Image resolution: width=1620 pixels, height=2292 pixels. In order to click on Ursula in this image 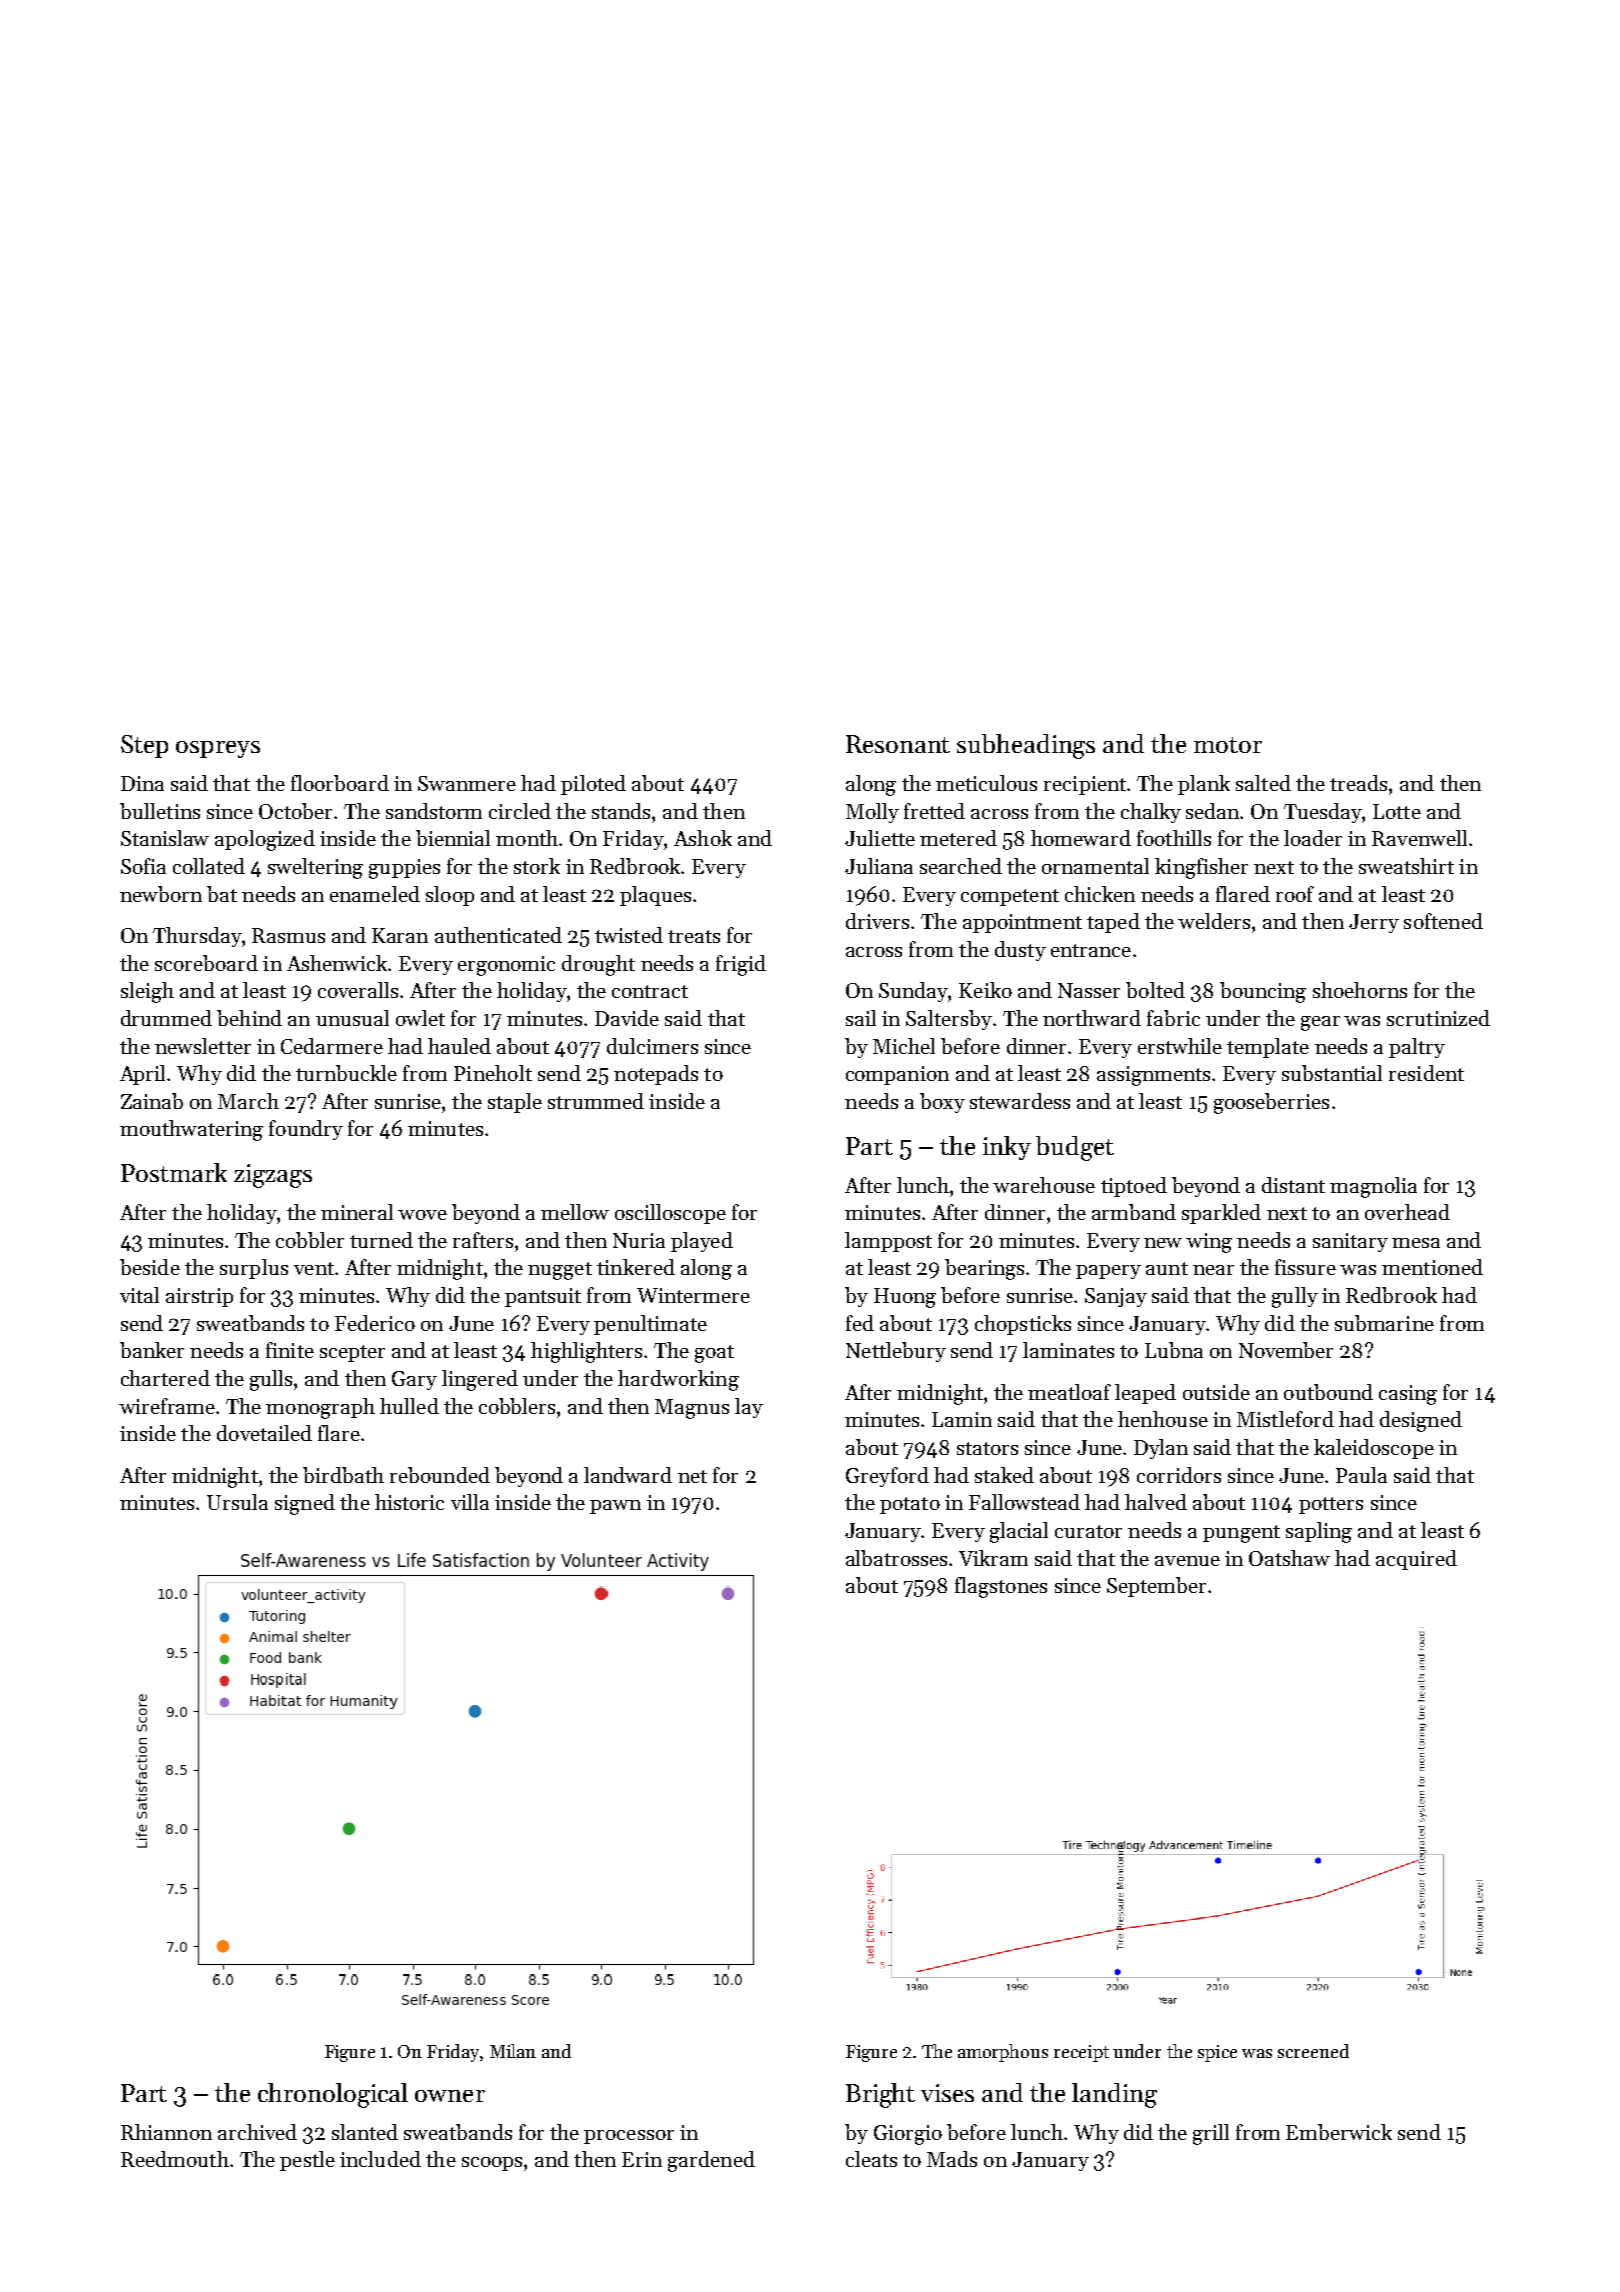, I will do `click(237, 1502)`.
